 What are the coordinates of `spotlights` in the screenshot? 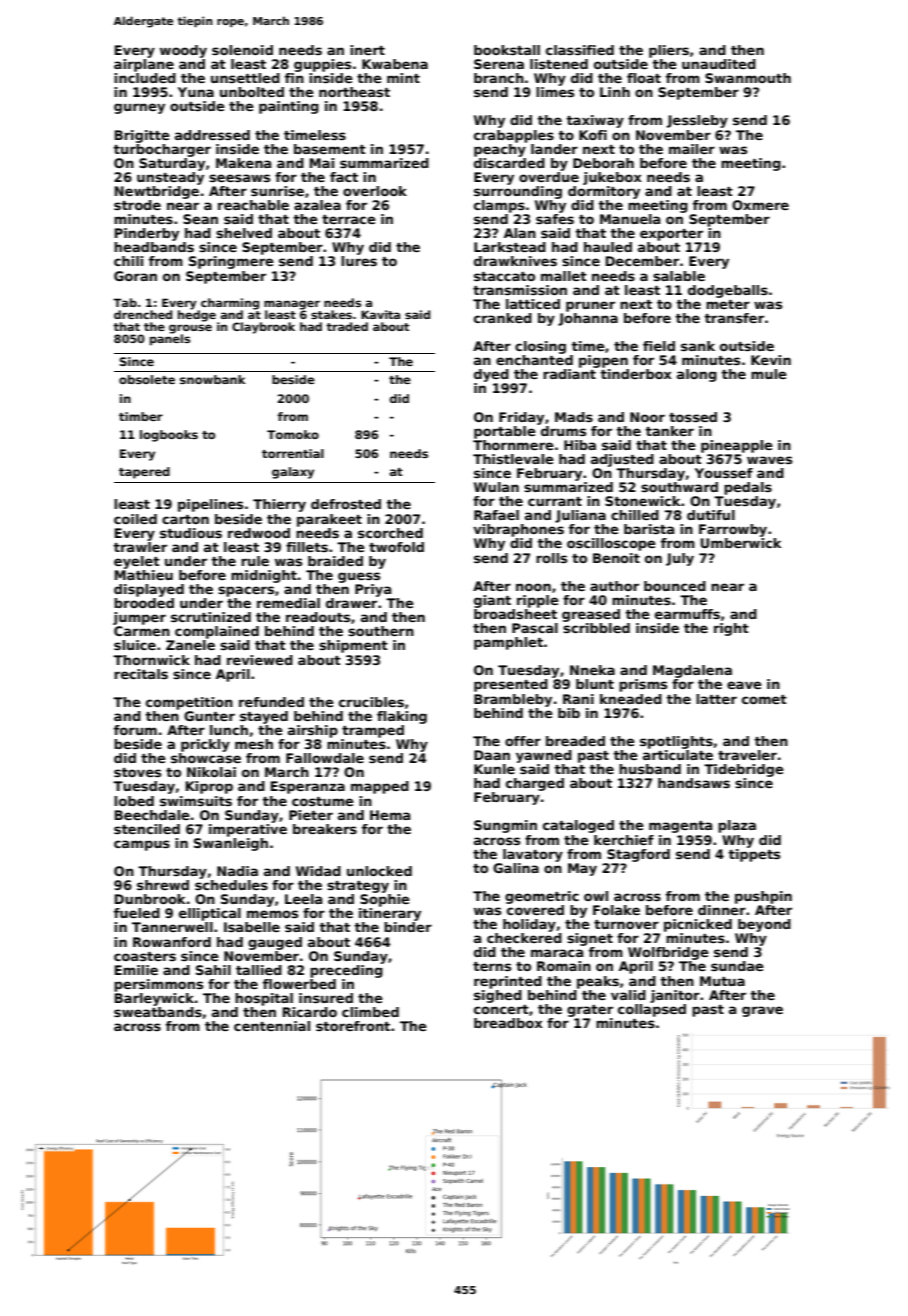 It's located at (676, 742).
